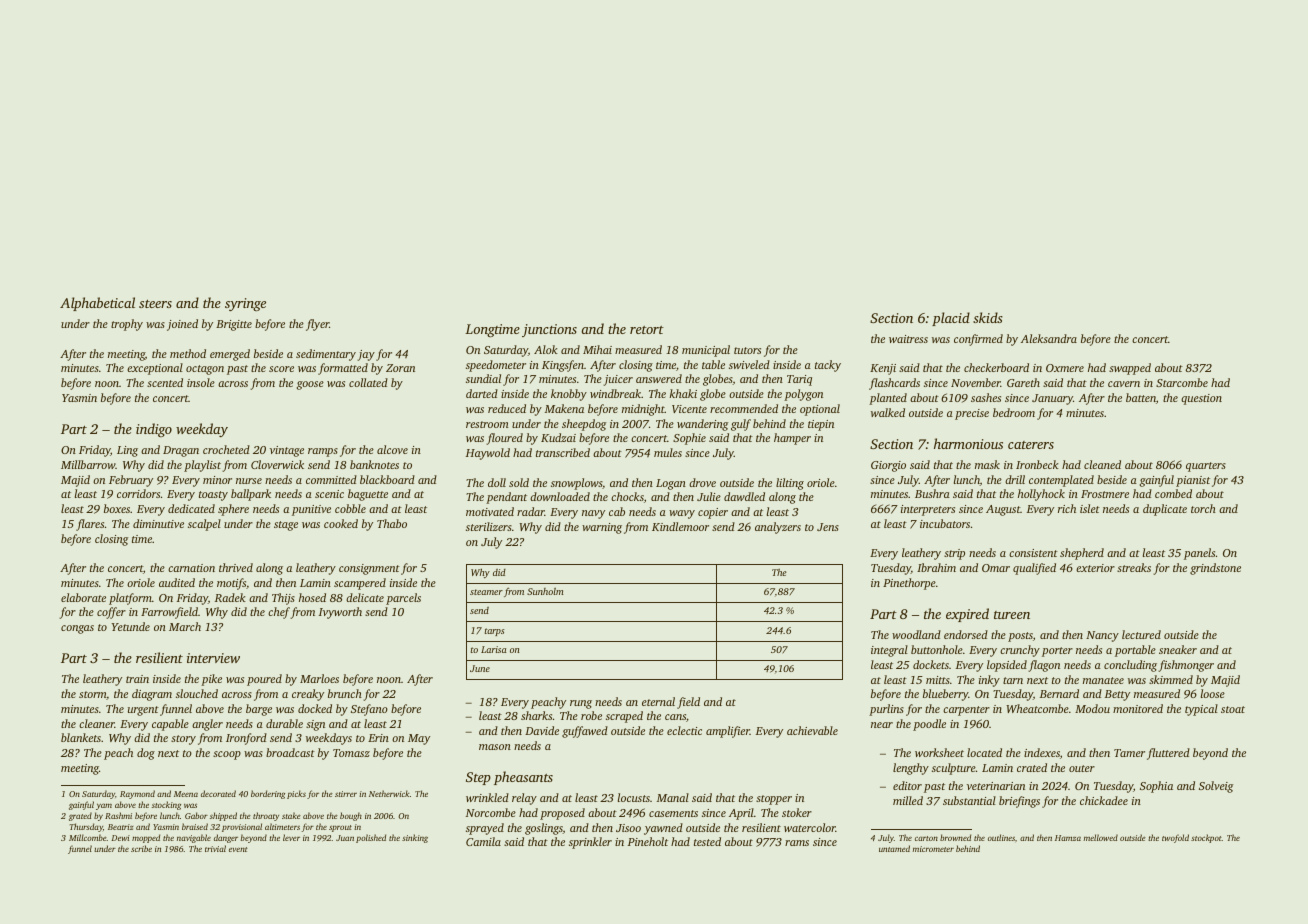 The image size is (1308, 924). Describe the element at coordinates (590, 843) in the screenshot. I see `sprinkler` at that location.
